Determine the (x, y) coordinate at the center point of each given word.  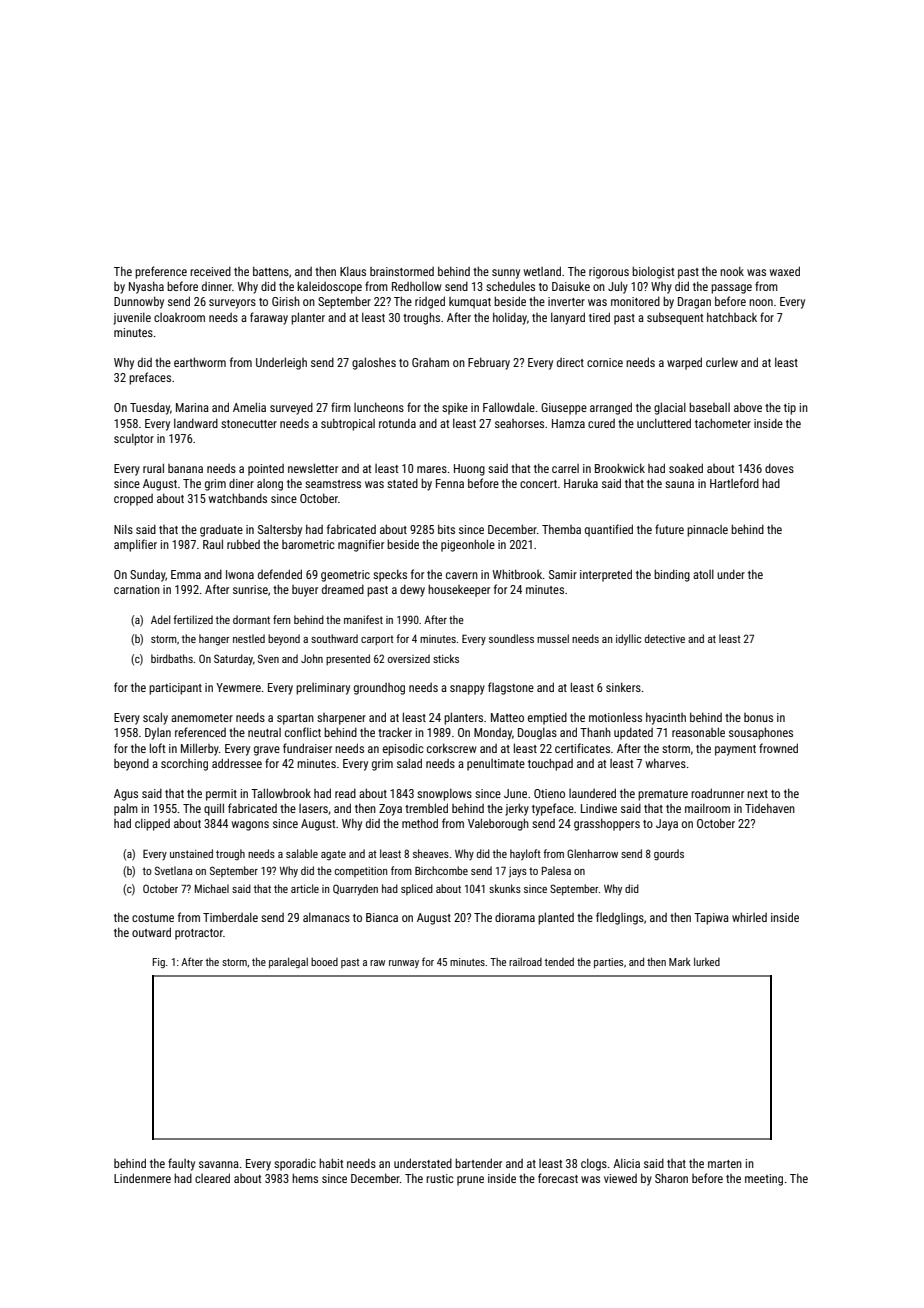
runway (404, 964)
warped (684, 363)
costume (153, 918)
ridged (430, 302)
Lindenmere (142, 1178)
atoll (703, 574)
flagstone (511, 688)
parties (608, 963)
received (210, 271)
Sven (268, 658)
